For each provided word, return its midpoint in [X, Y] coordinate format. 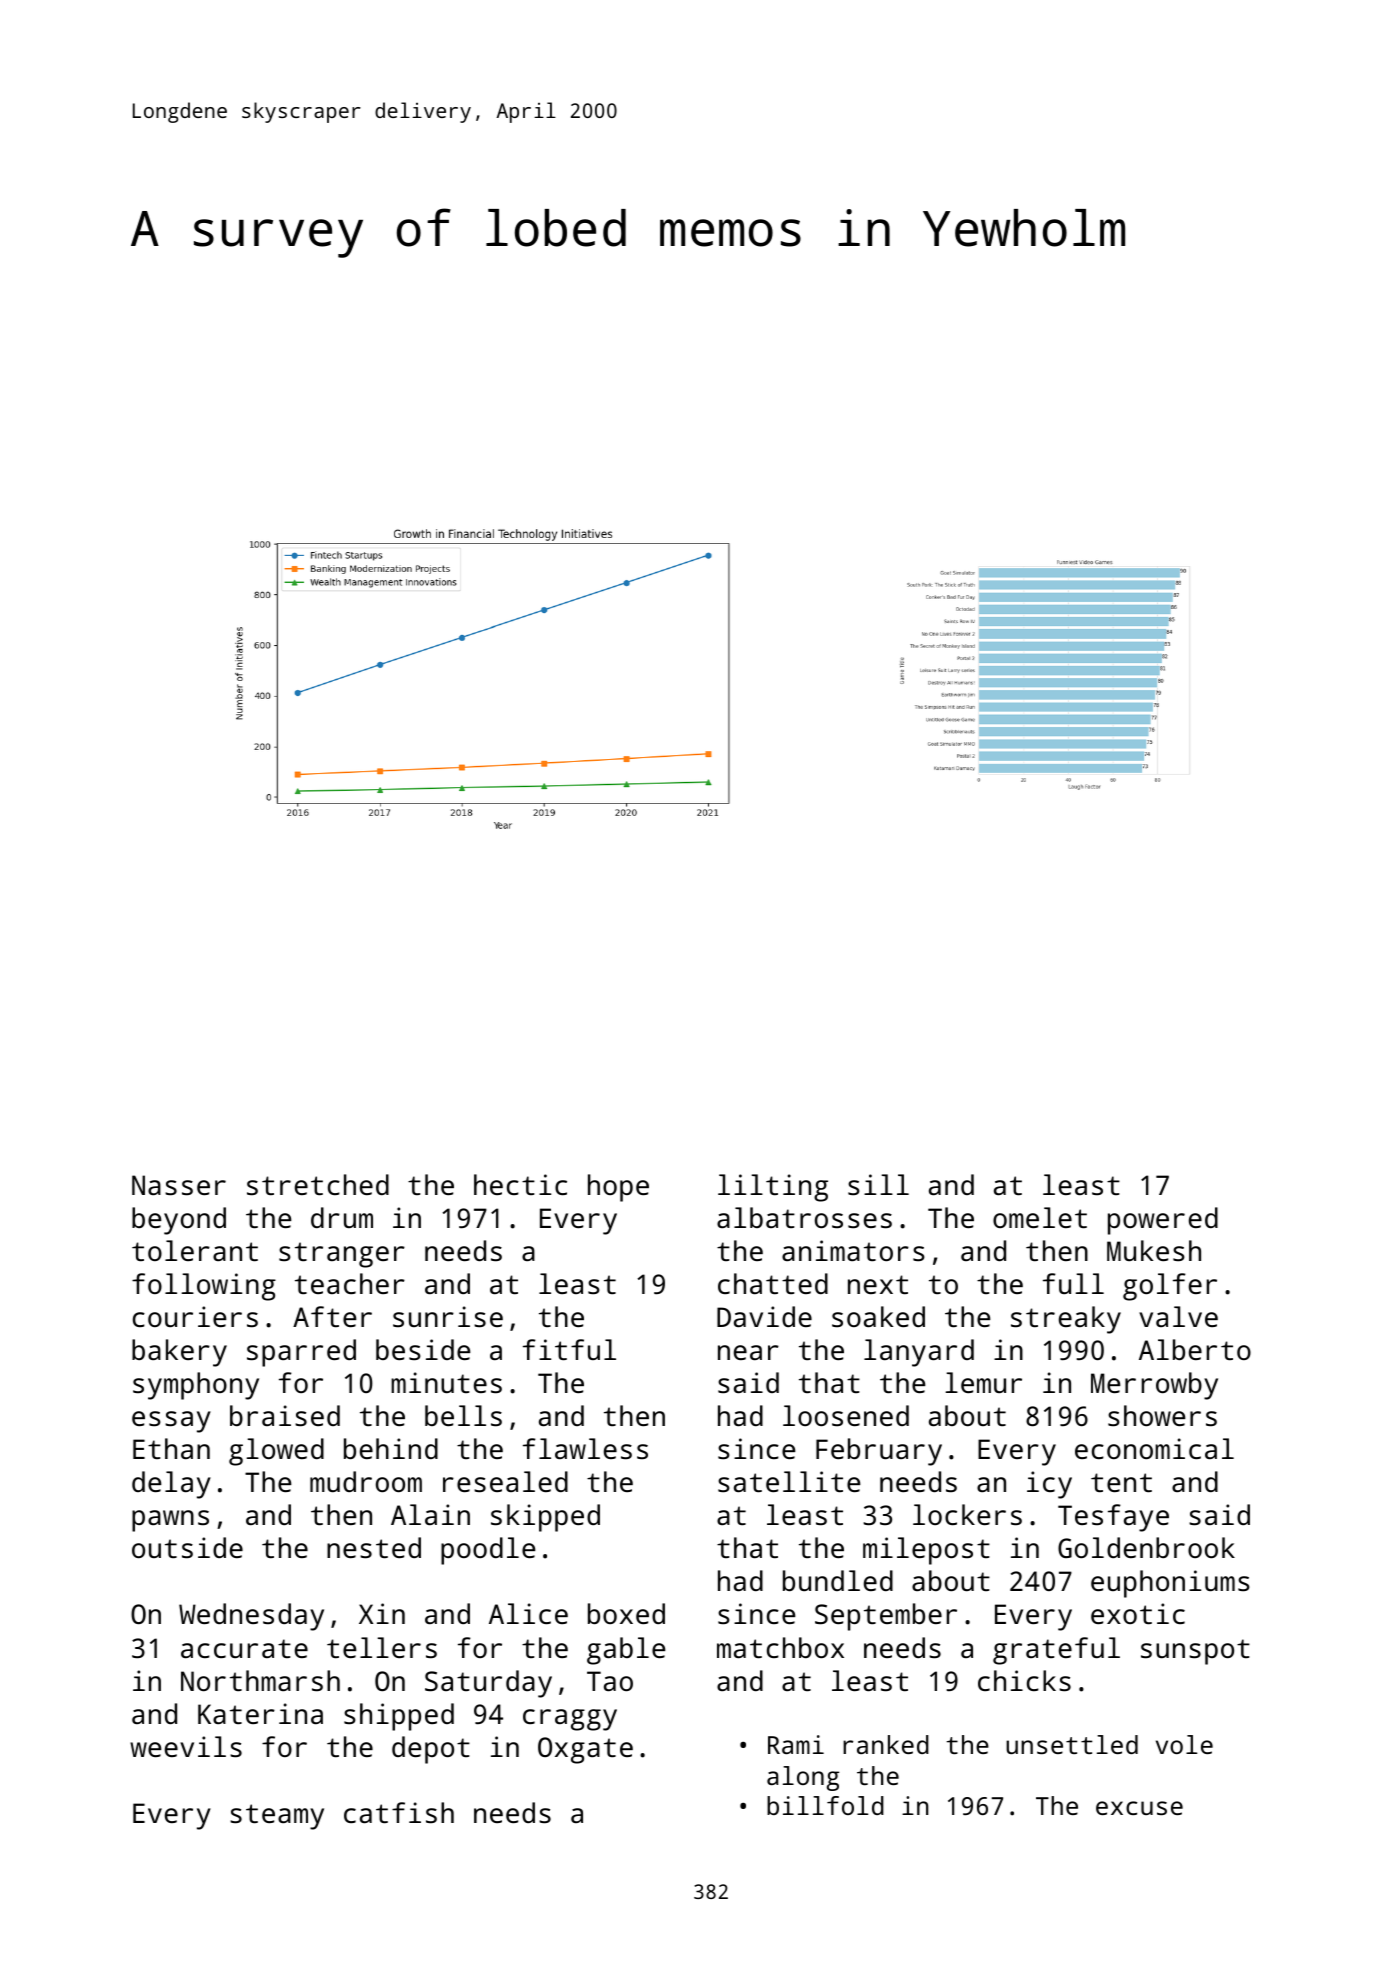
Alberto [1195, 1349]
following [204, 1287]
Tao [610, 1681]
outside [187, 1548]
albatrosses [804, 1218]
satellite [789, 1482]
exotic [1138, 1614]
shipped [399, 1717]
